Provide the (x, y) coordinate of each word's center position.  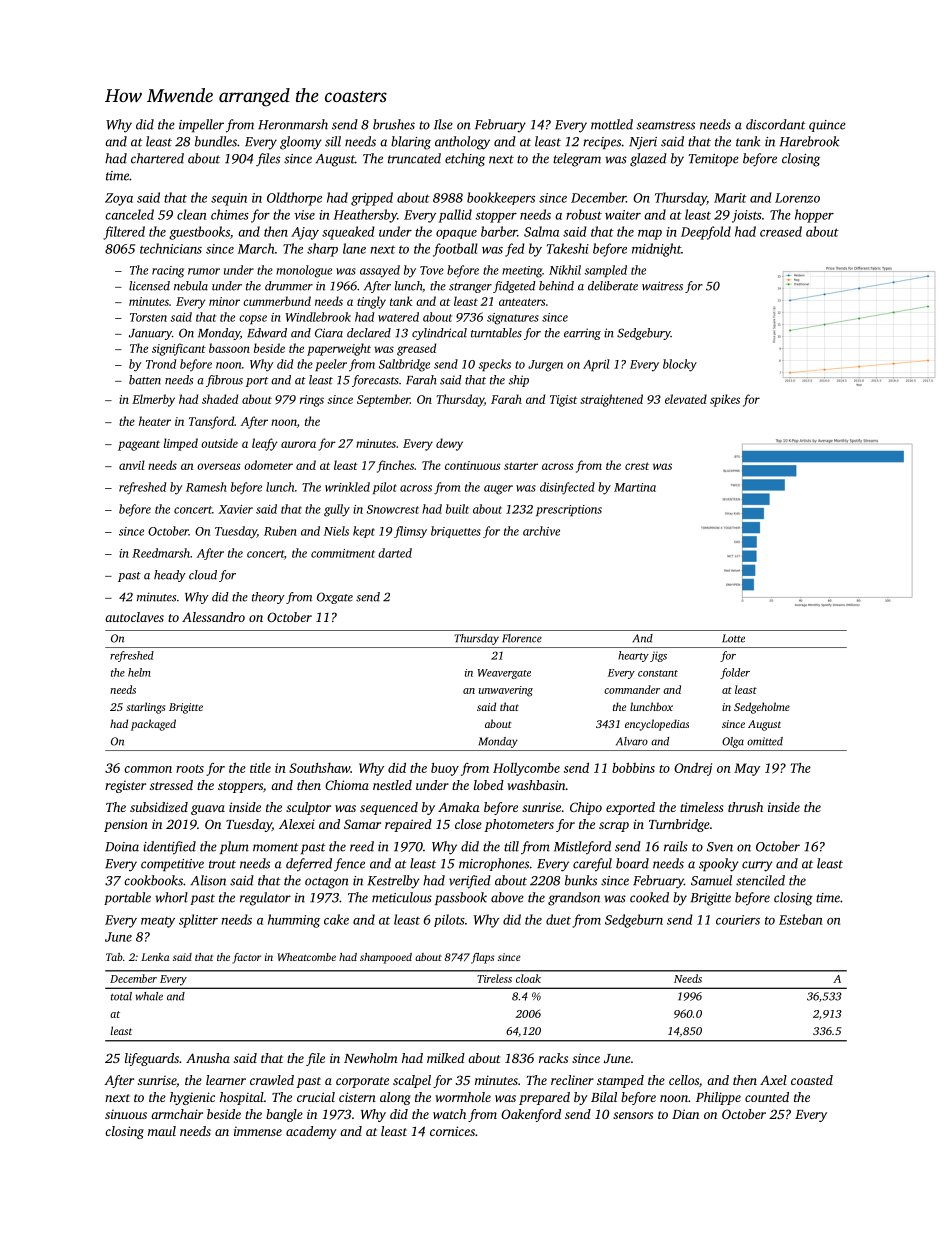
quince (827, 126)
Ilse (443, 124)
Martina (635, 487)
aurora (298, 444)
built (457, 509)
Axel (773, 1080)
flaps (482, 958)
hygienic (192, 1098)
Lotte (733, 638)
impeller (201, 125)
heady (170, 576)
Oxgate (335, 598)
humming (294, 921)
